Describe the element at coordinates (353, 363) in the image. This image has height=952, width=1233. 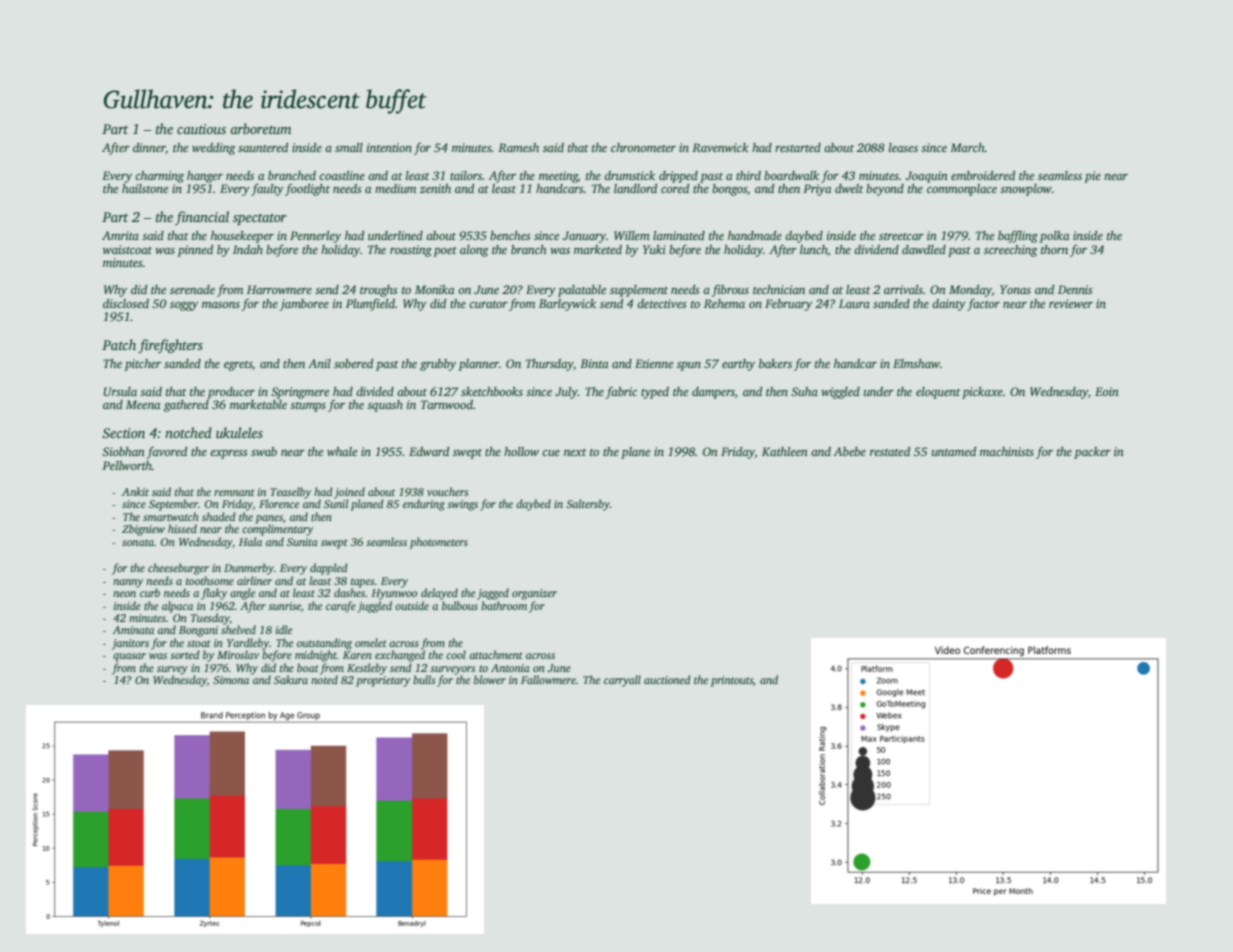
I see `sobered` at that location.
